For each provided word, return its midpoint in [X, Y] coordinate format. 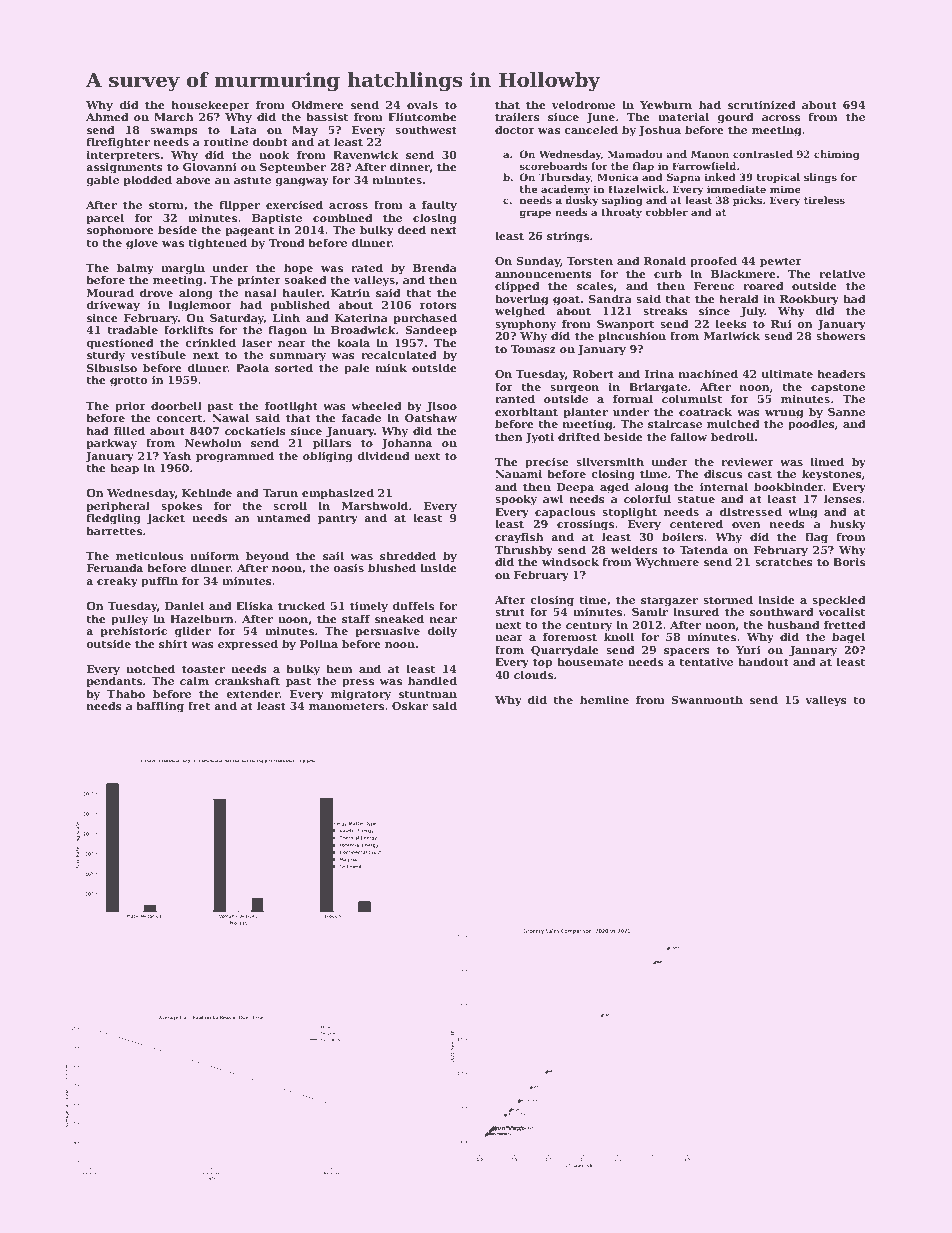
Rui [781, 324]
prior [130, 407]
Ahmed [107, 116]
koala [353, 342]
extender [253, 693]
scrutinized [762, 104]
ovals [422, 104]
